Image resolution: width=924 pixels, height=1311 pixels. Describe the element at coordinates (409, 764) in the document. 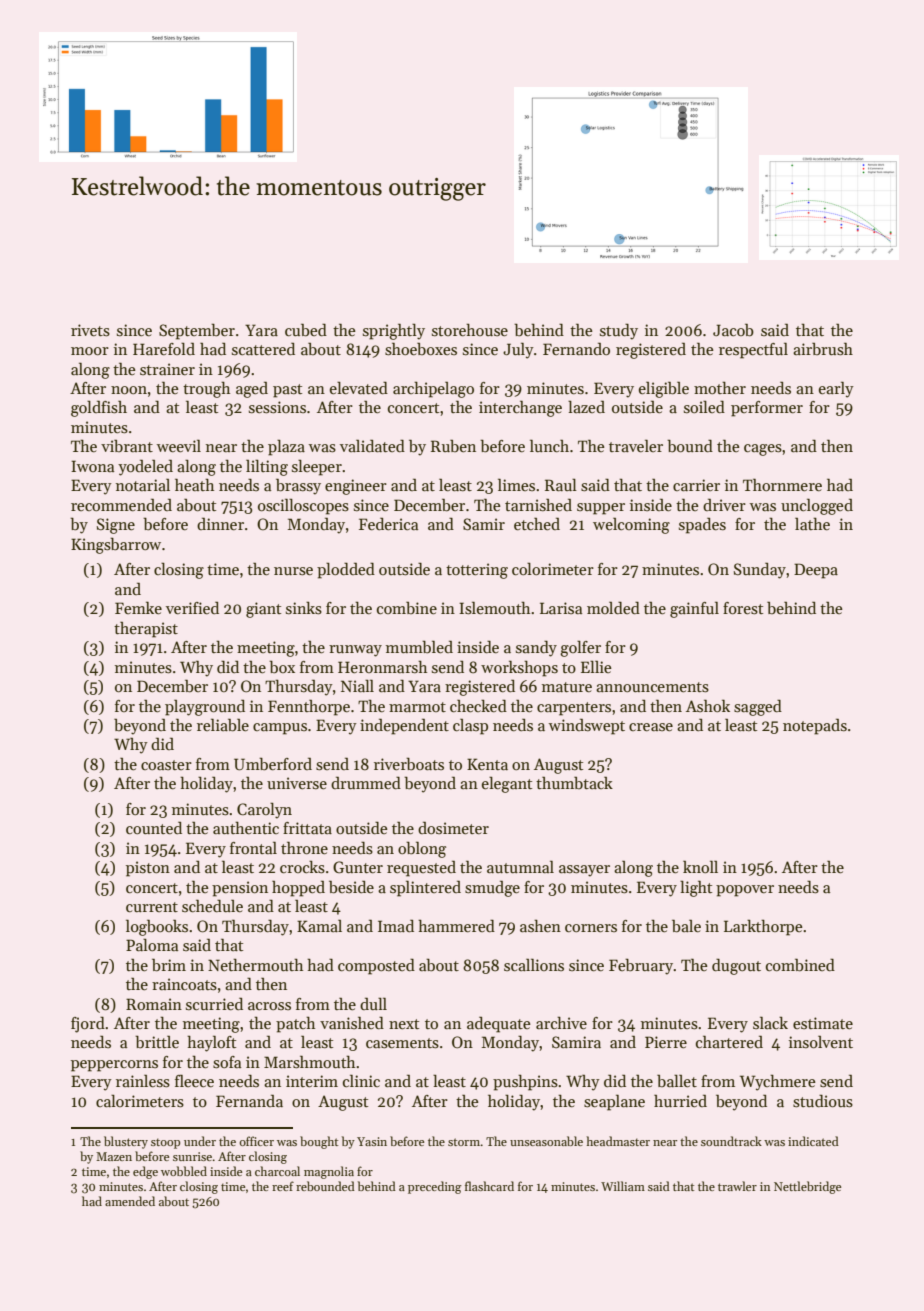

I see `riverboats` at that location.
